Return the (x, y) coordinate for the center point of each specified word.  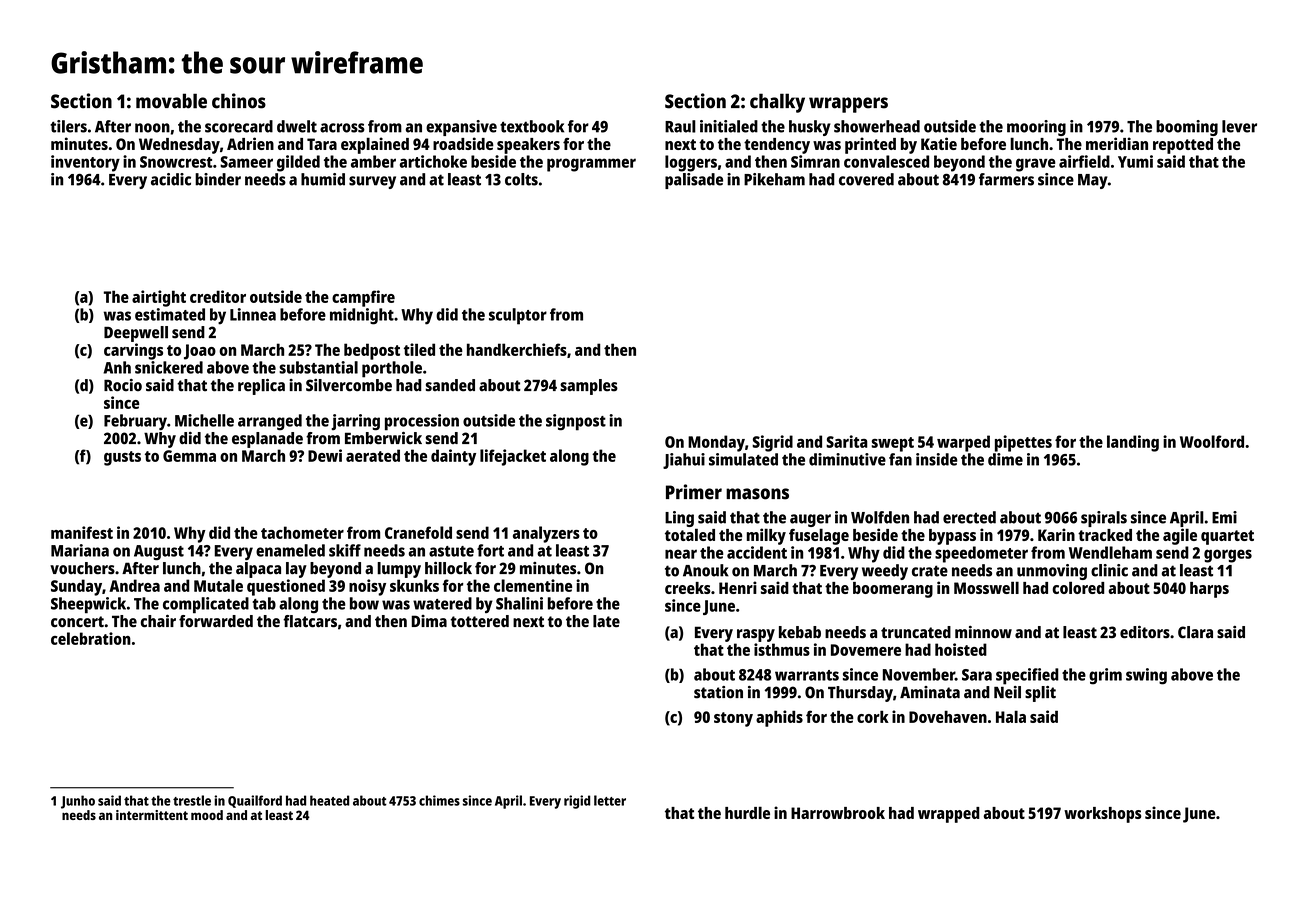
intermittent (152, 815)
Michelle (204, 420)
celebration (91, 638)
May (1093, 181)
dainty (453, 457)
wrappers (848, 105)
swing (1146, 676)
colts (521, 179)
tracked (1105, 535)
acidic (171, 179)
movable (171, 101)
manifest (82, 532)
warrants (807, 675)
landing (1133, 443)
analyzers (546, 534)
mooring (1036, 128)
